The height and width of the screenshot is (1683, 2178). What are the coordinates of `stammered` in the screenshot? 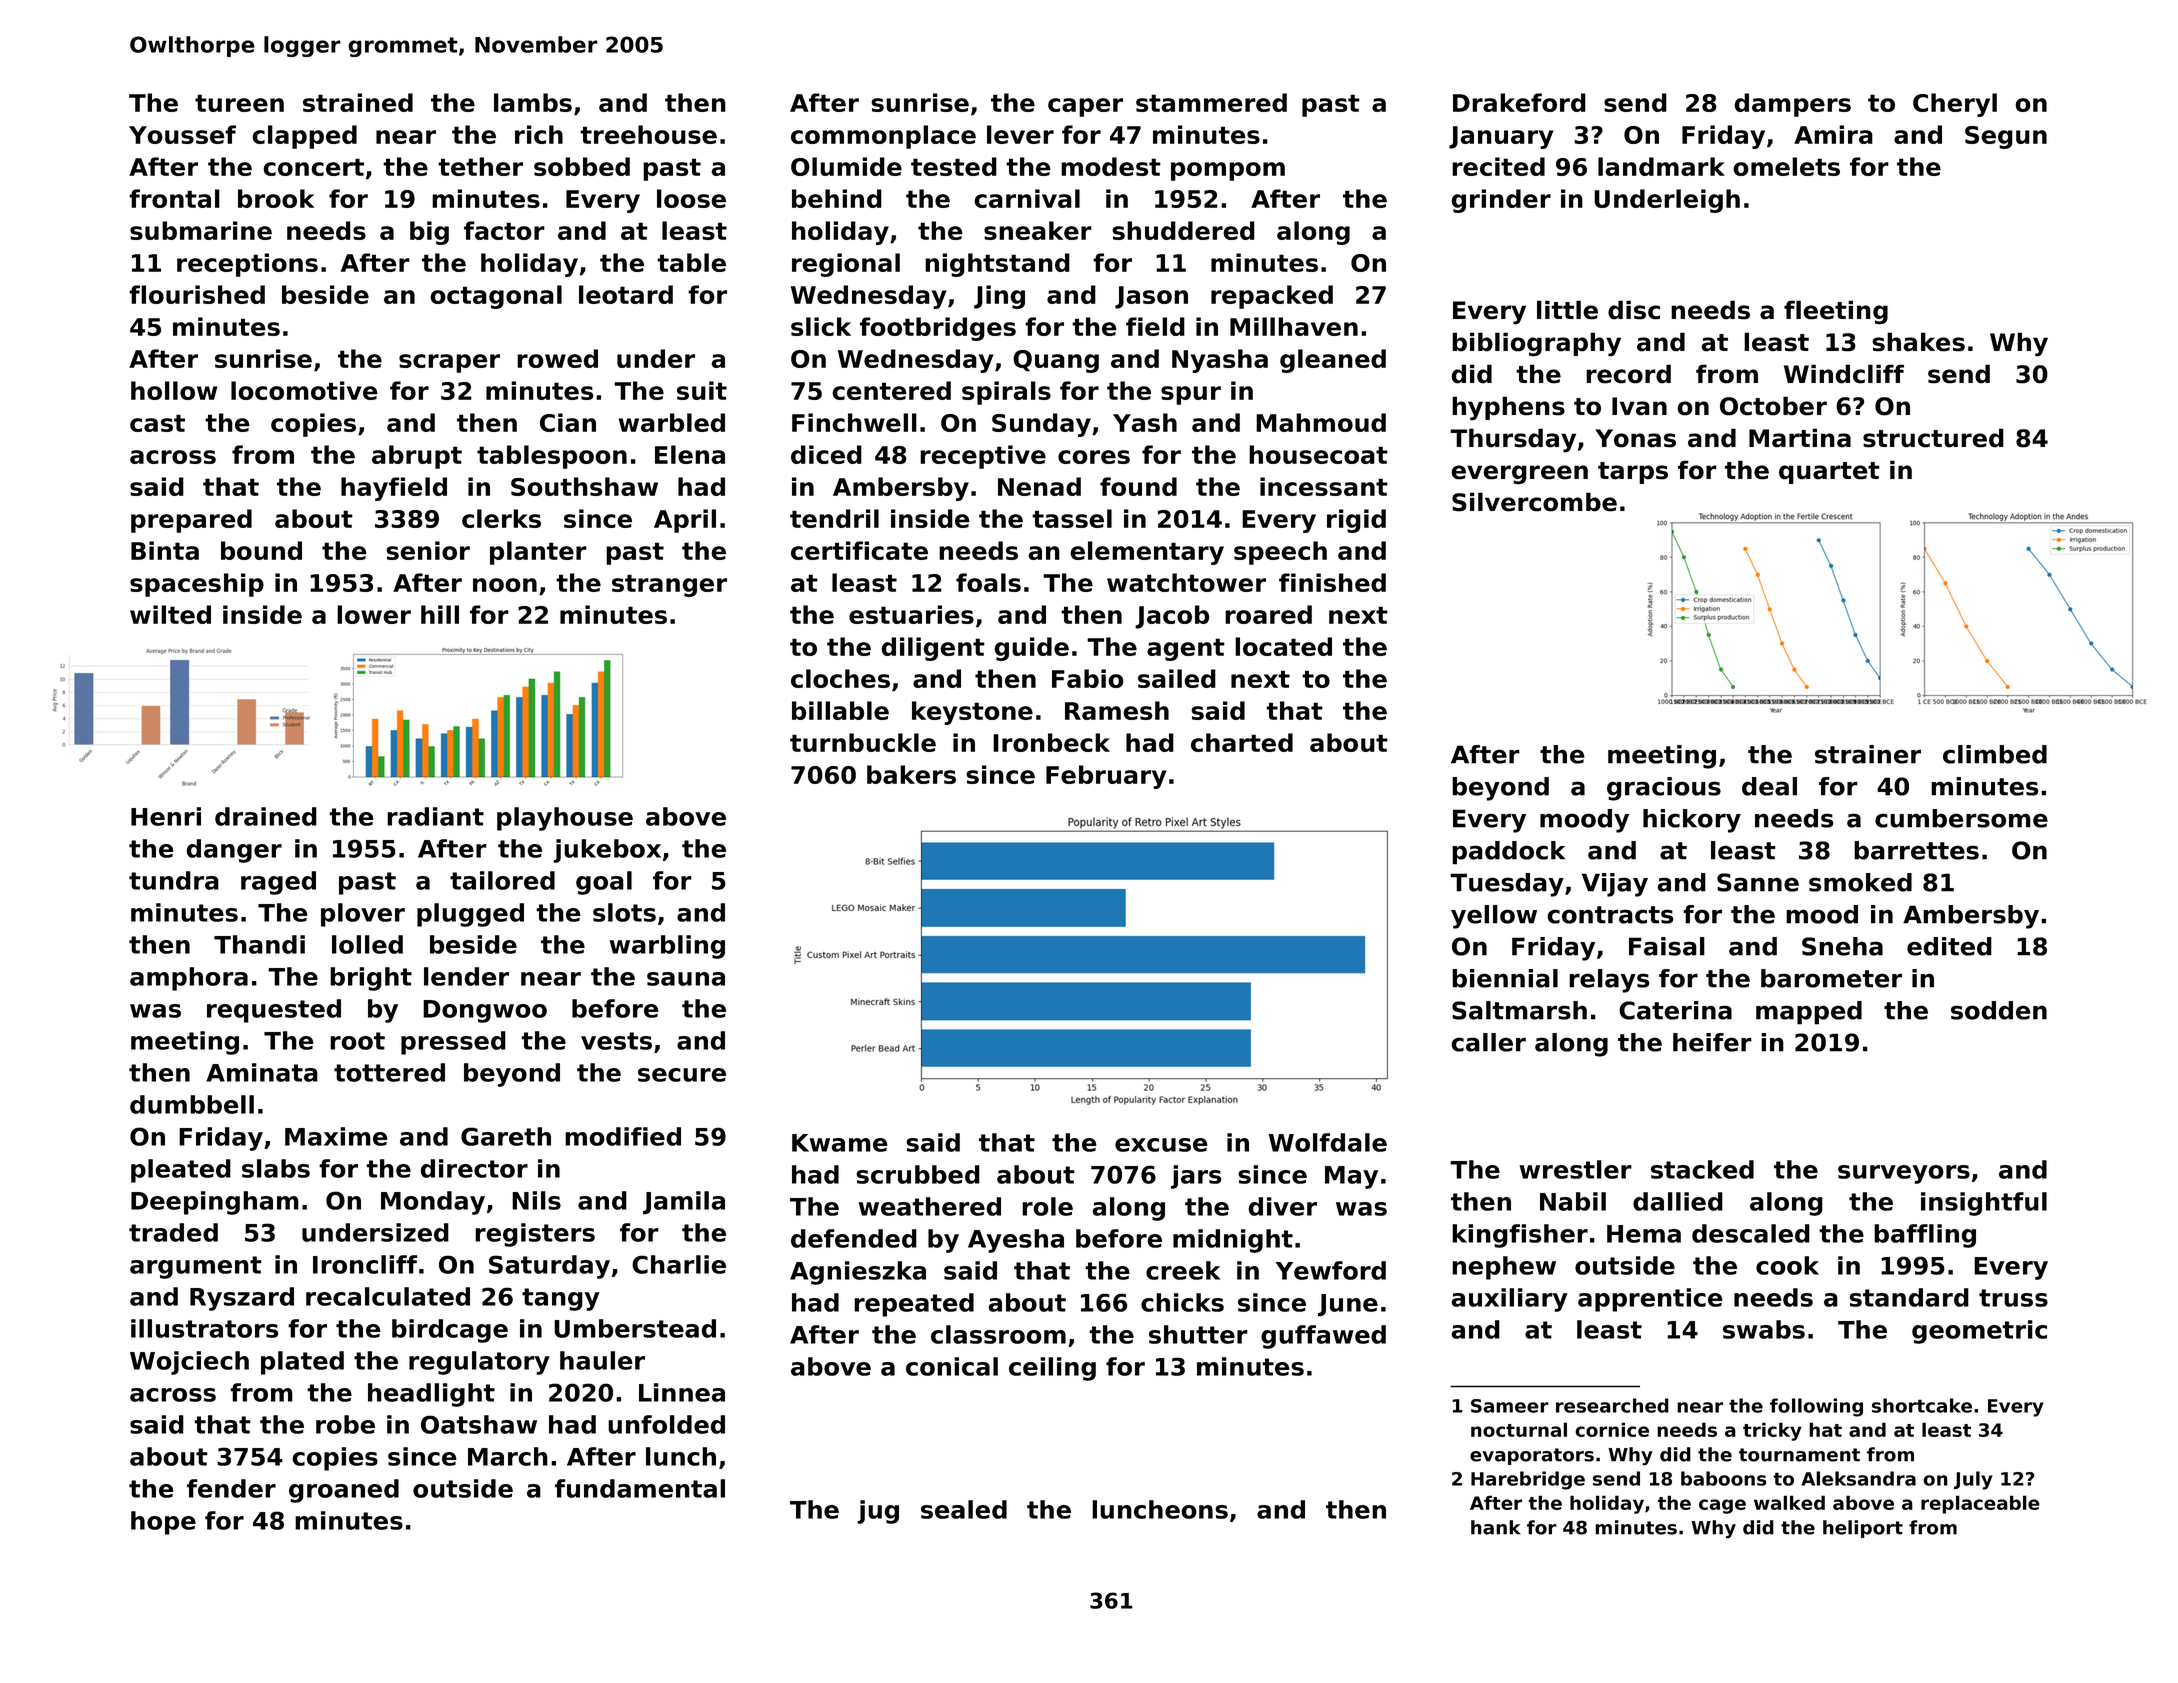 It's located at (1211, 102).
